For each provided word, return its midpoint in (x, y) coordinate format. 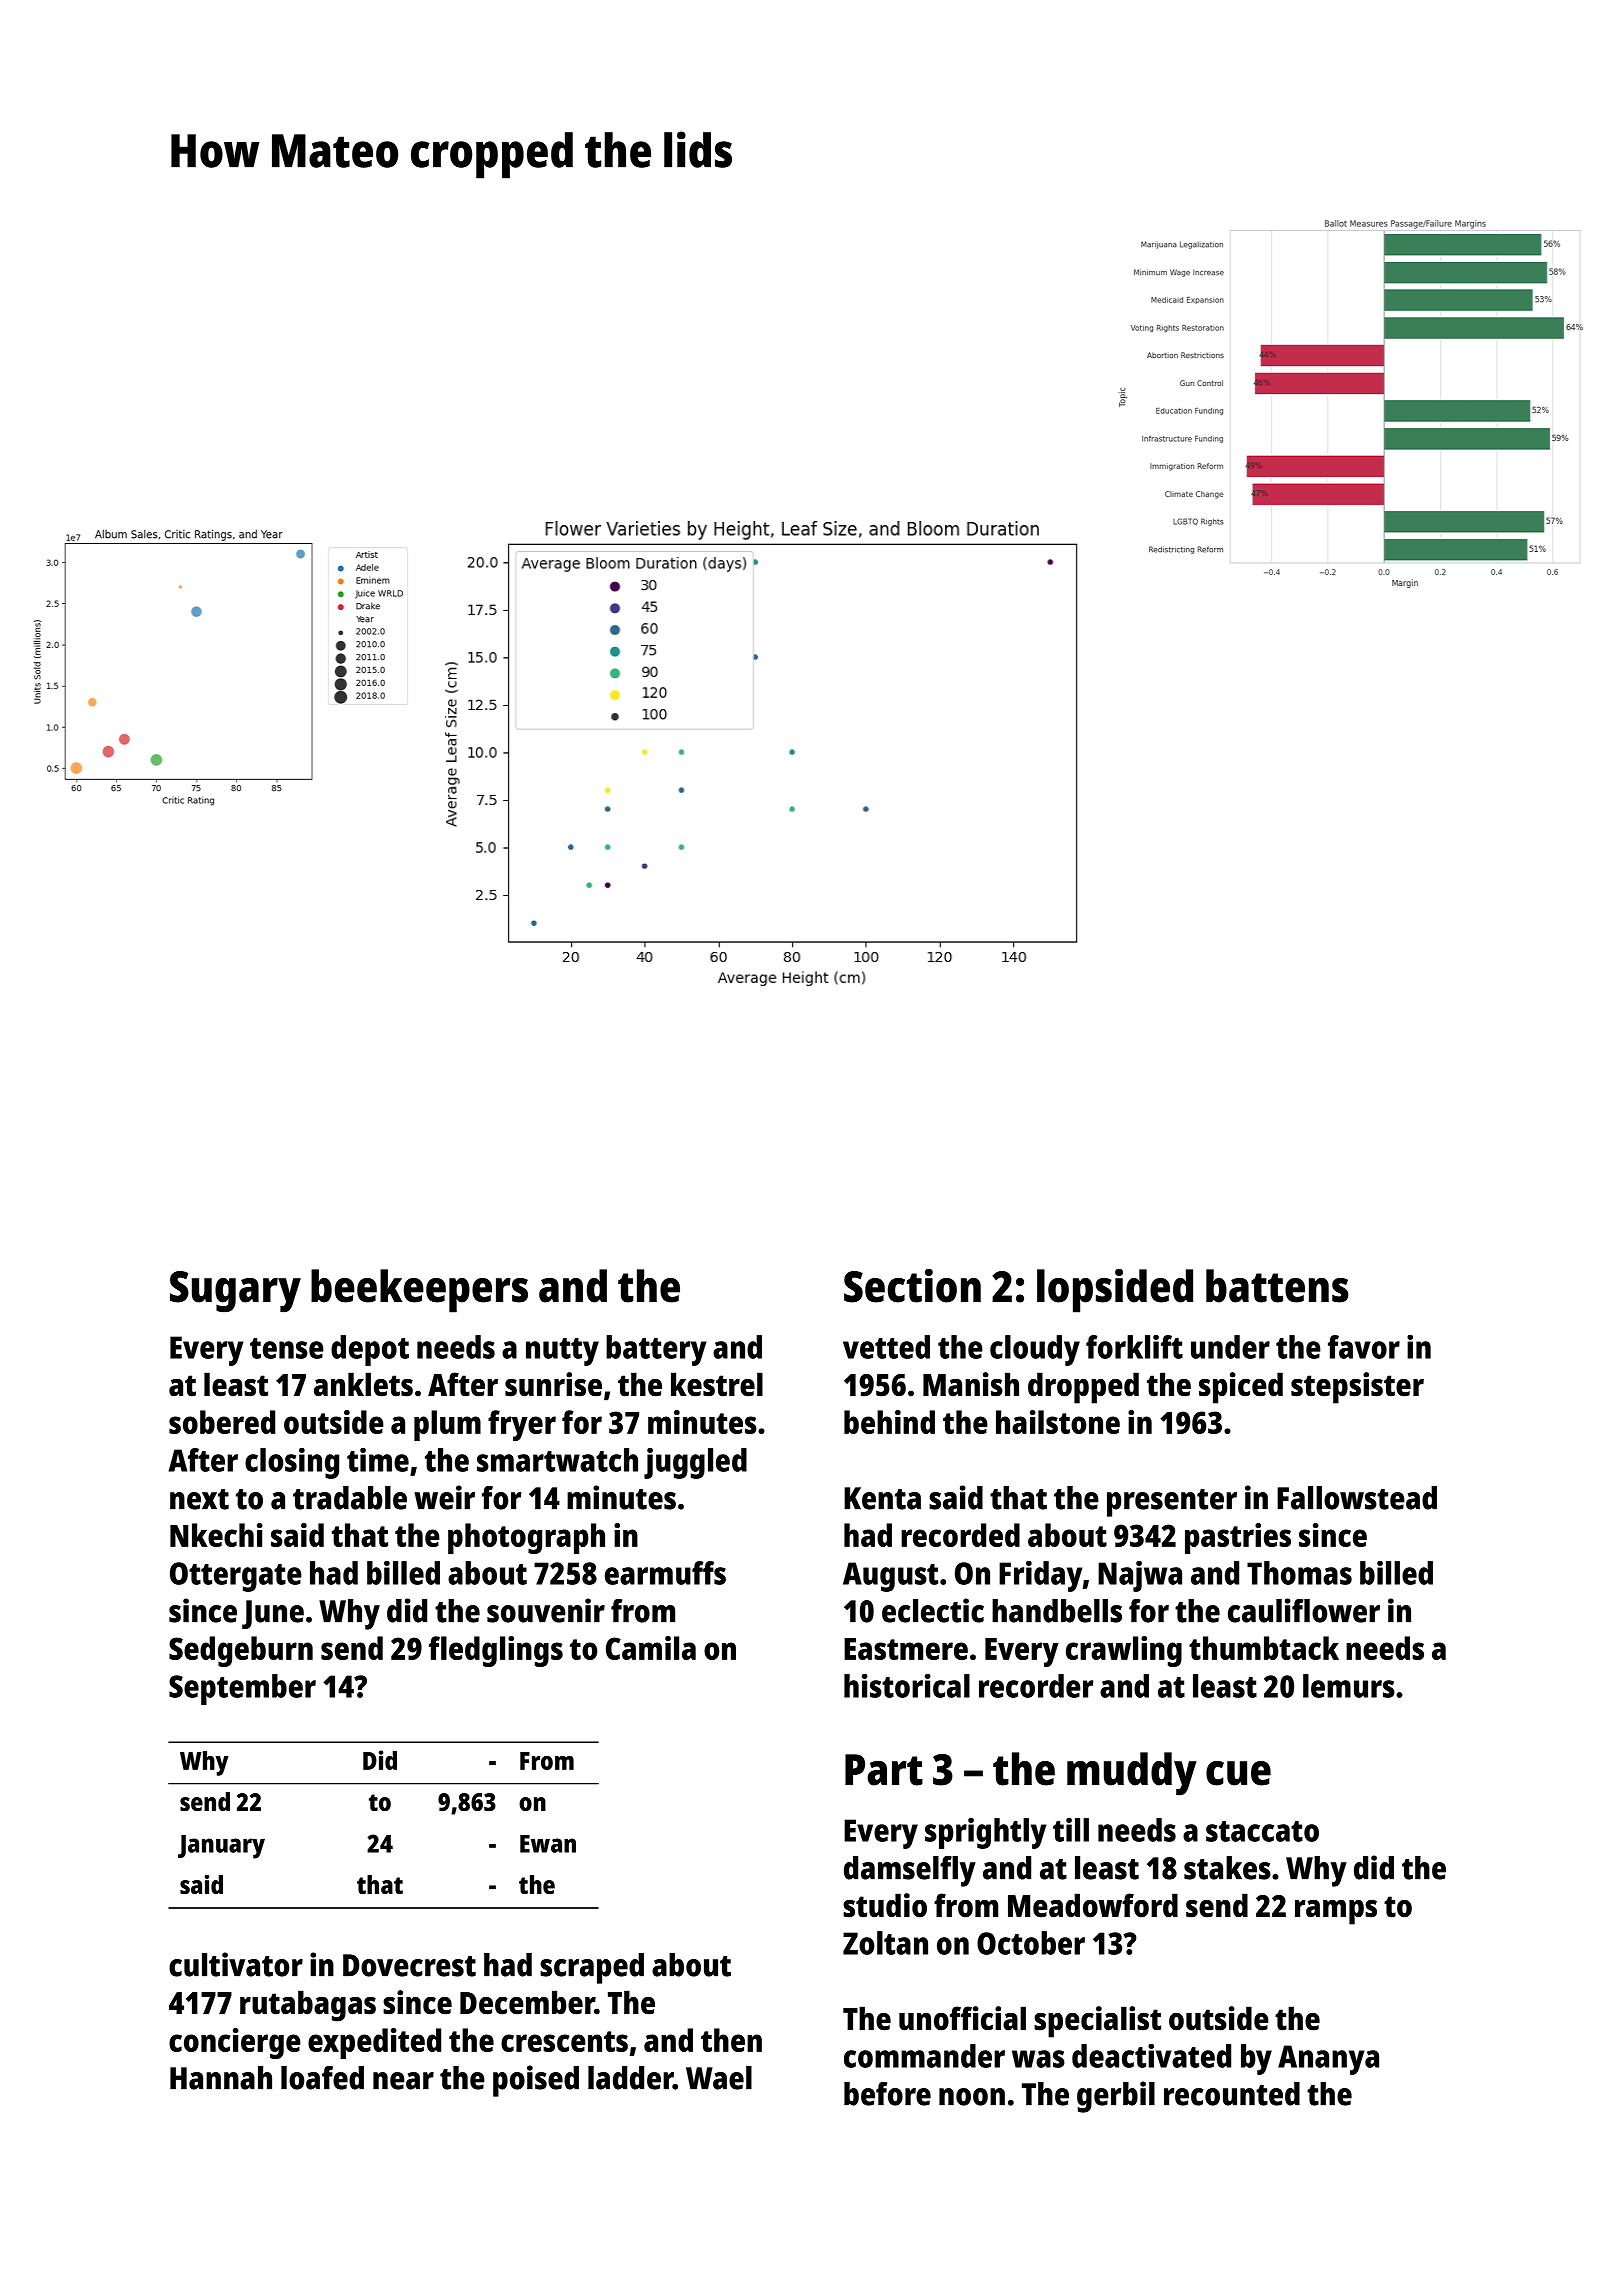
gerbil (1116, 2097)
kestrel (717, 1384)
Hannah (221, 2078)
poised (536, 2081)
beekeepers (419, 1291)
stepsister (1357, 1388)
